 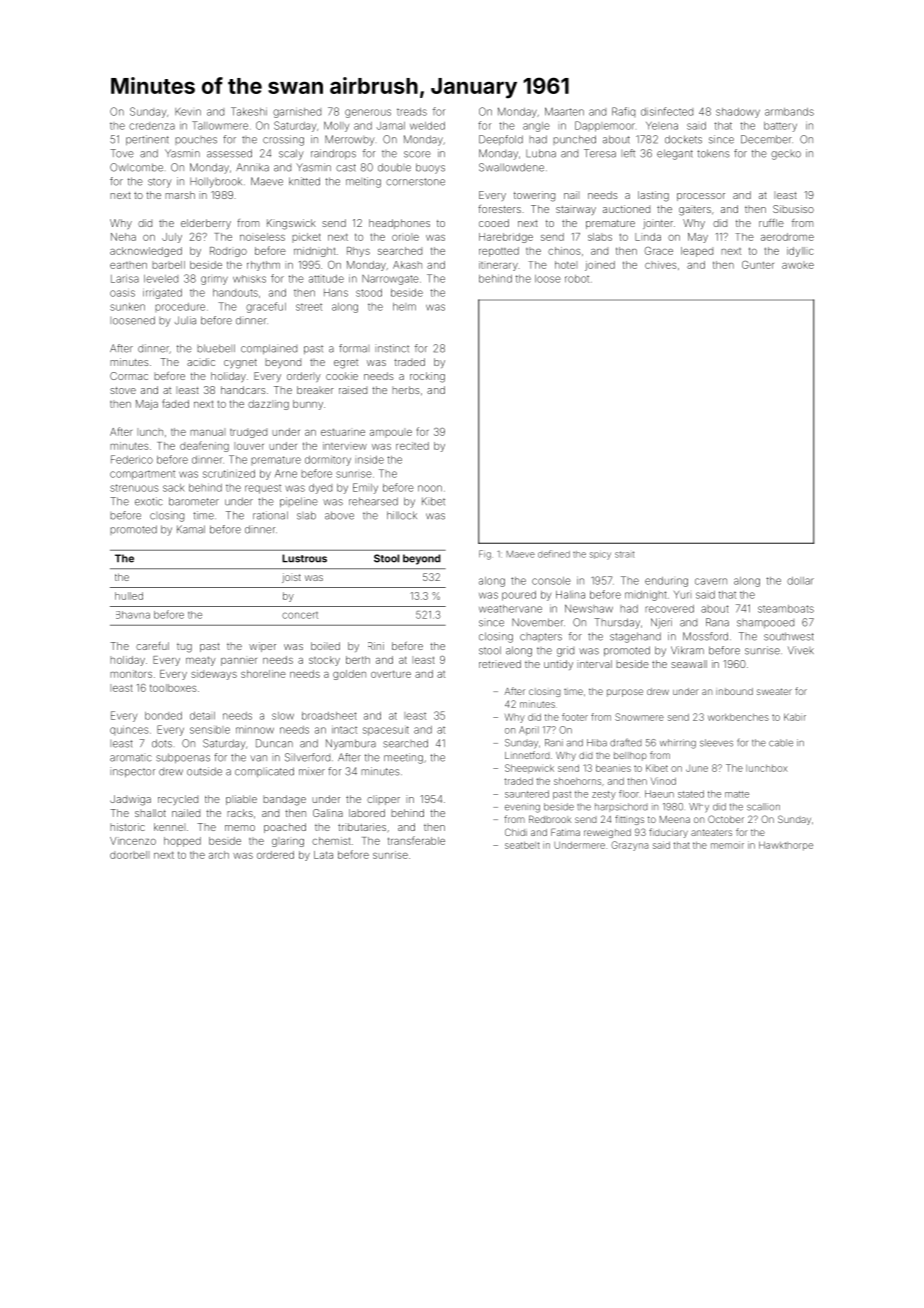 What do you see at coordinates (661, 265) in the document?
I see `chives` at bounding box center [661, 265].
